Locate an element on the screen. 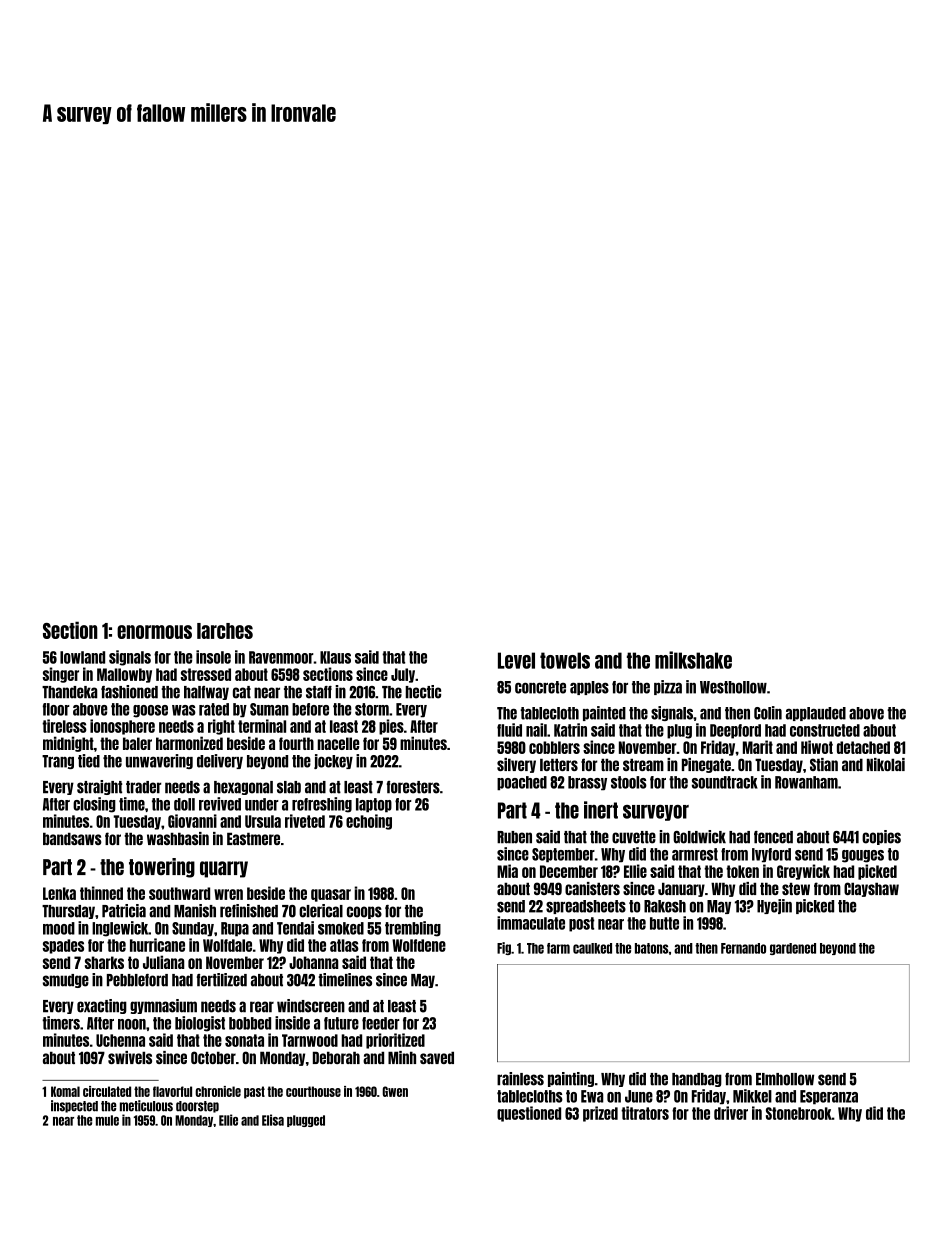  handbag is located at coordinates (697, 1080).
